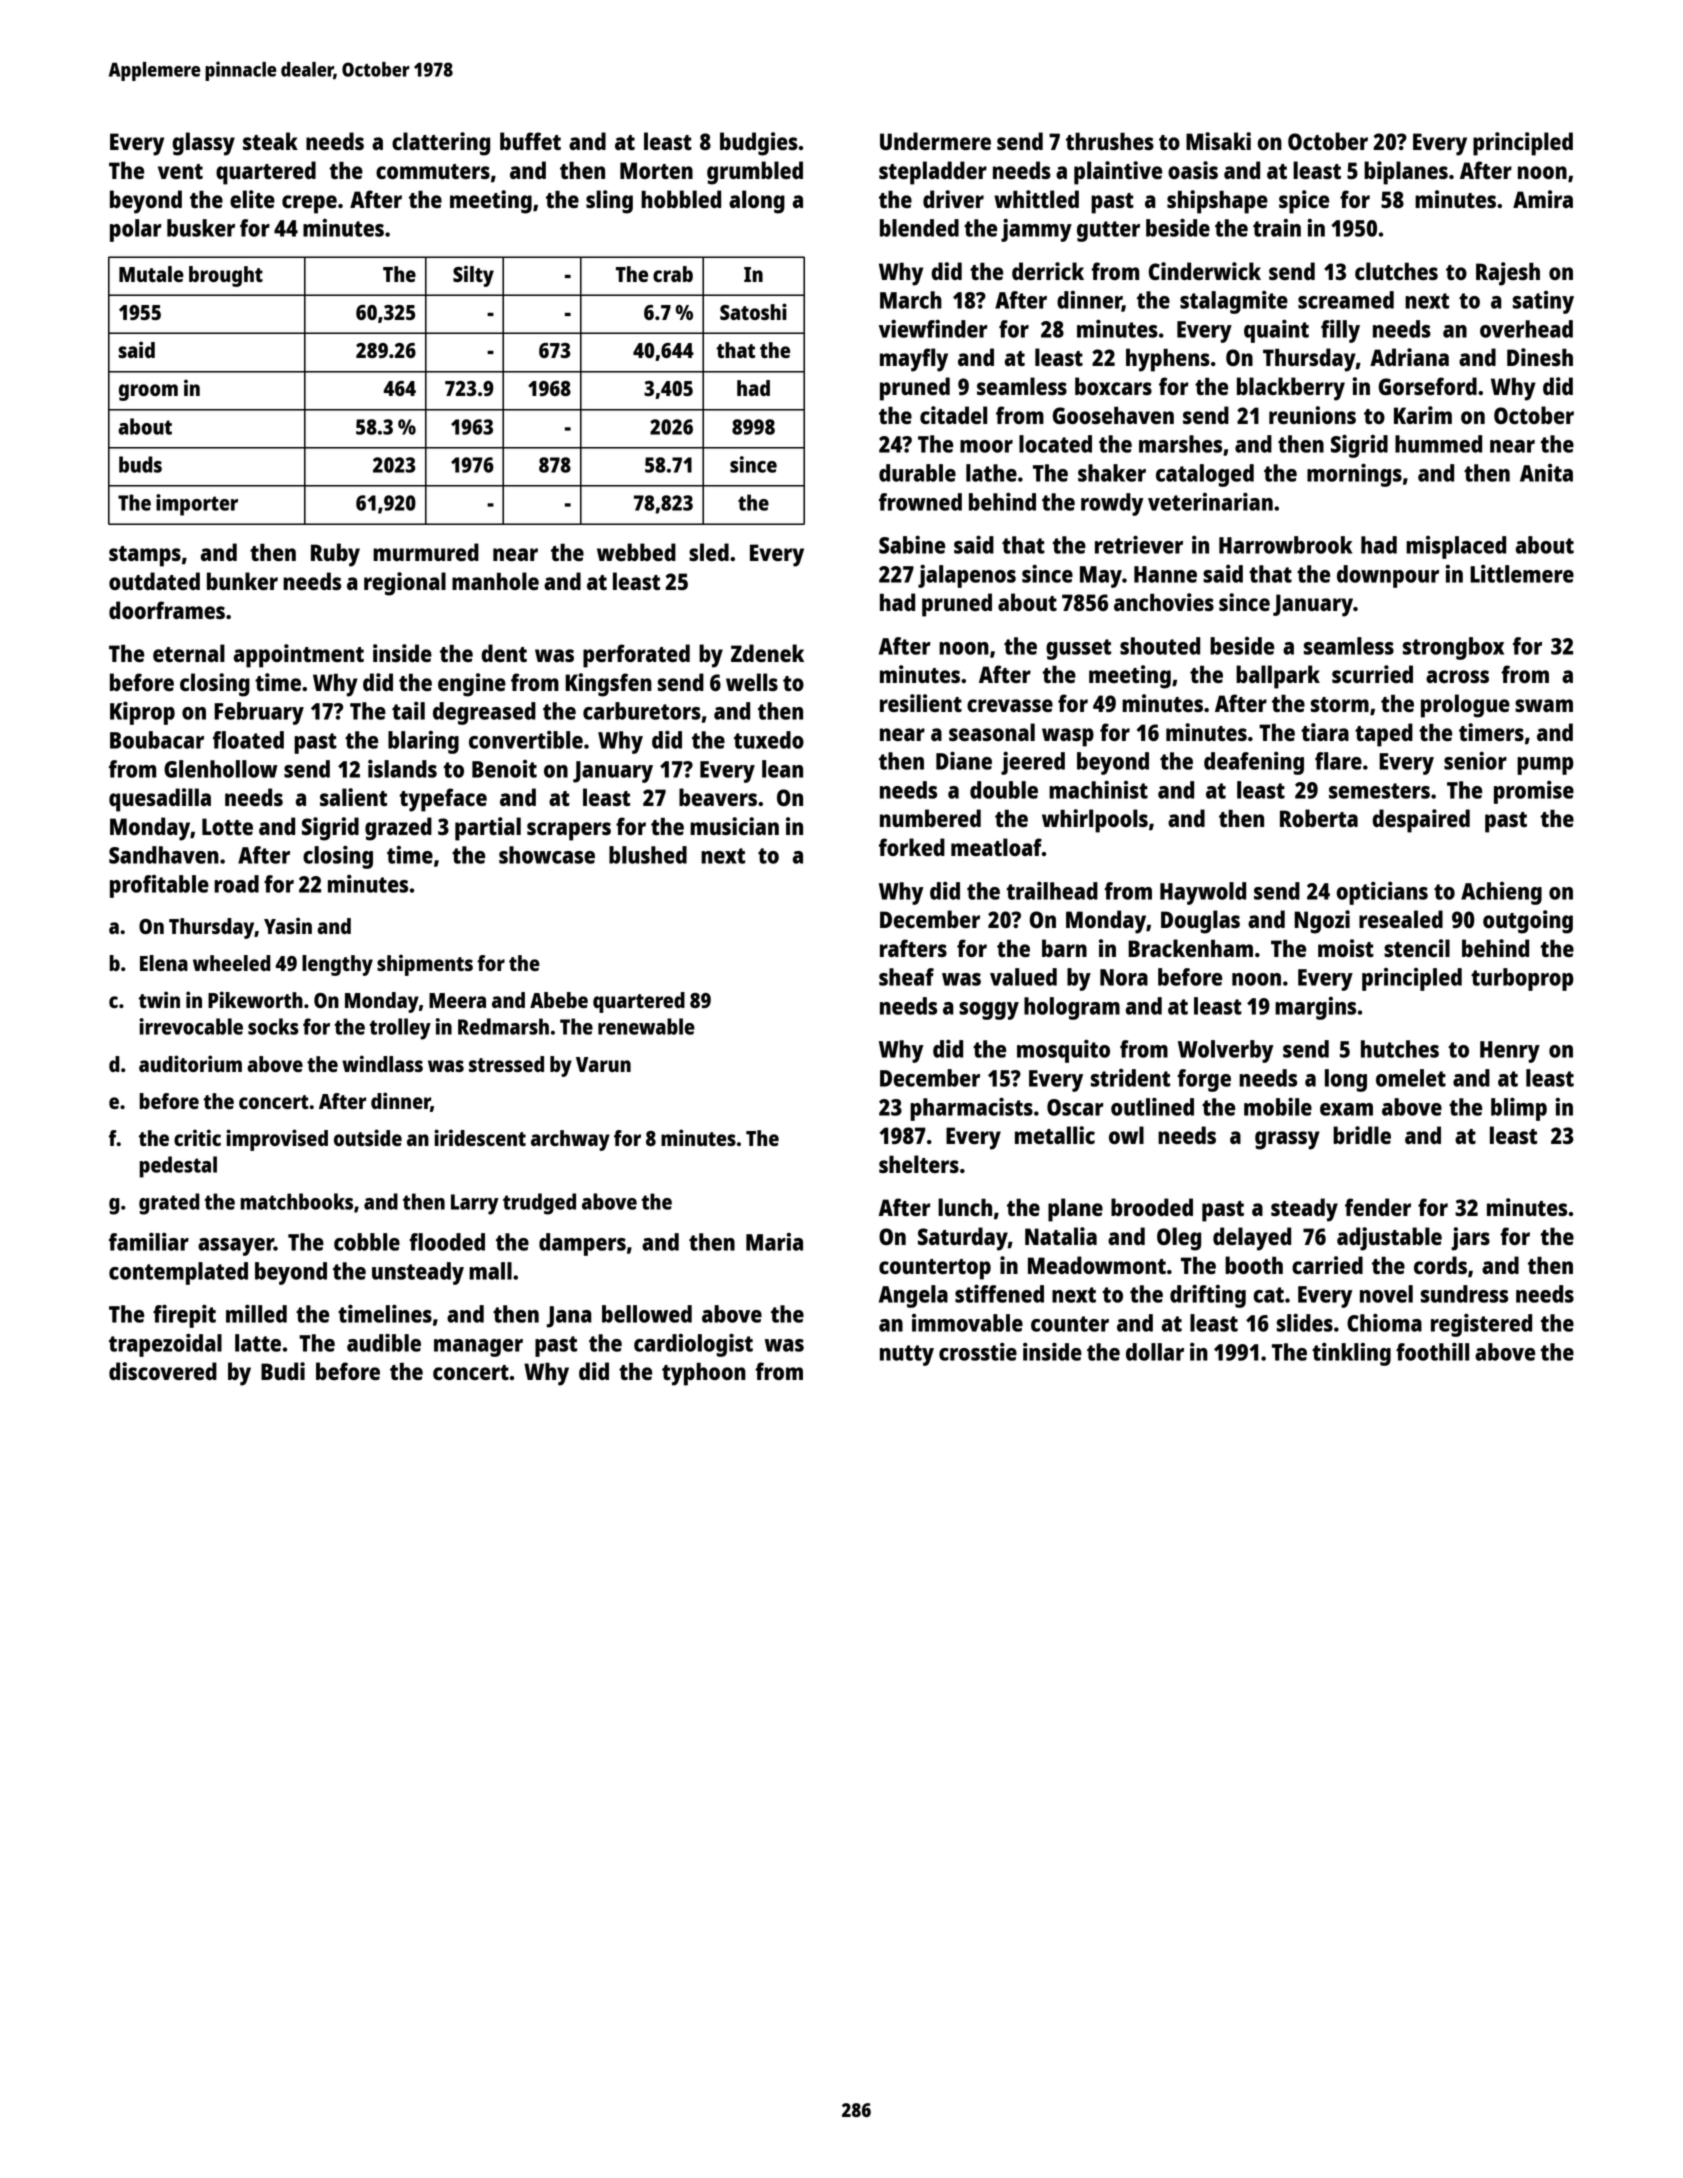 The image size is (1683, 2178). Describe the element at coordinates (759, 144) in the screenshot. I see `budgies` at that location.
